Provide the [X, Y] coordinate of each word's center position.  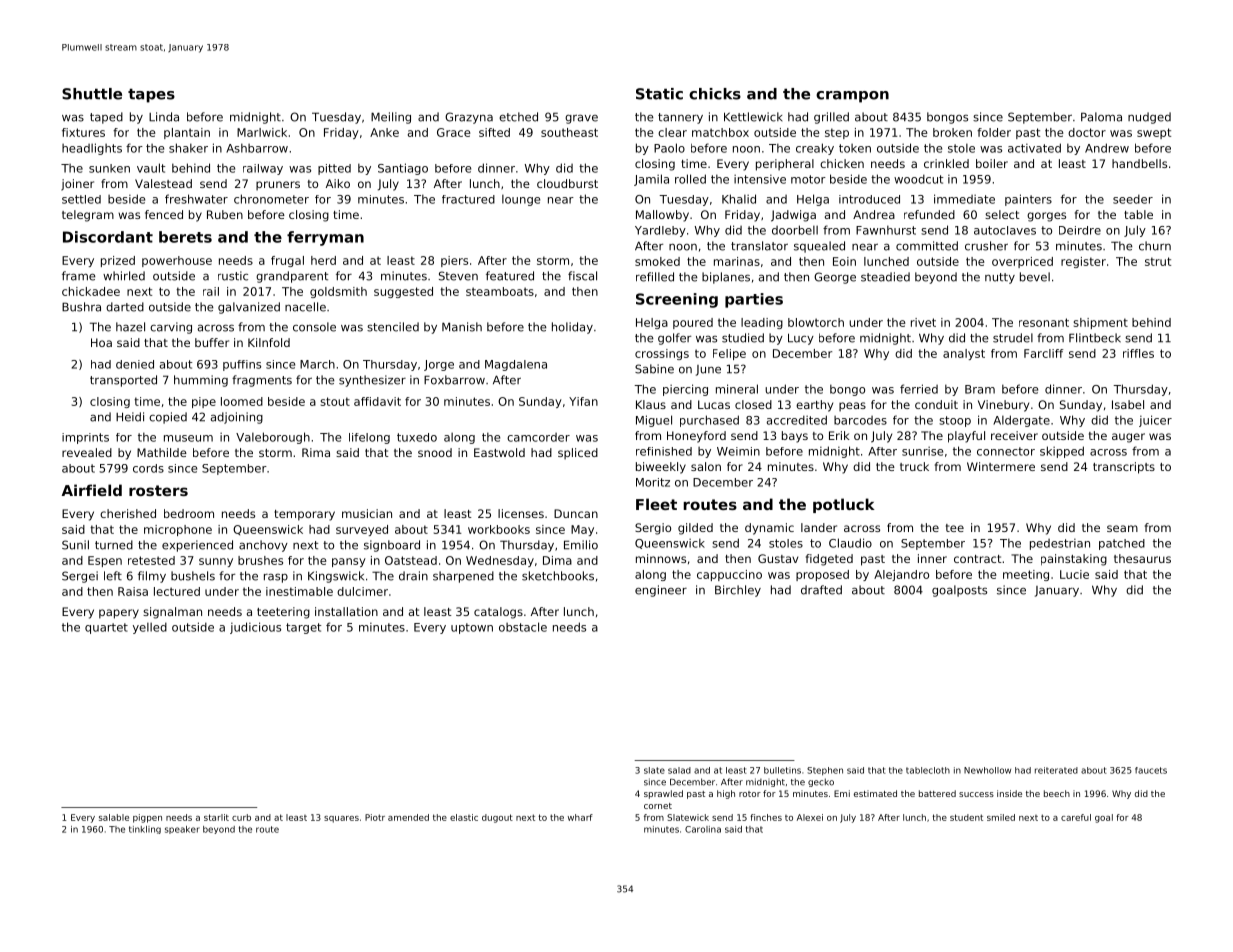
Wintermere [1001, 466]
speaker [182, 830]
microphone [178, 530]
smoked [657, 261]
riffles [1138, 353]
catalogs [498, 613]
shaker [188, 148]
